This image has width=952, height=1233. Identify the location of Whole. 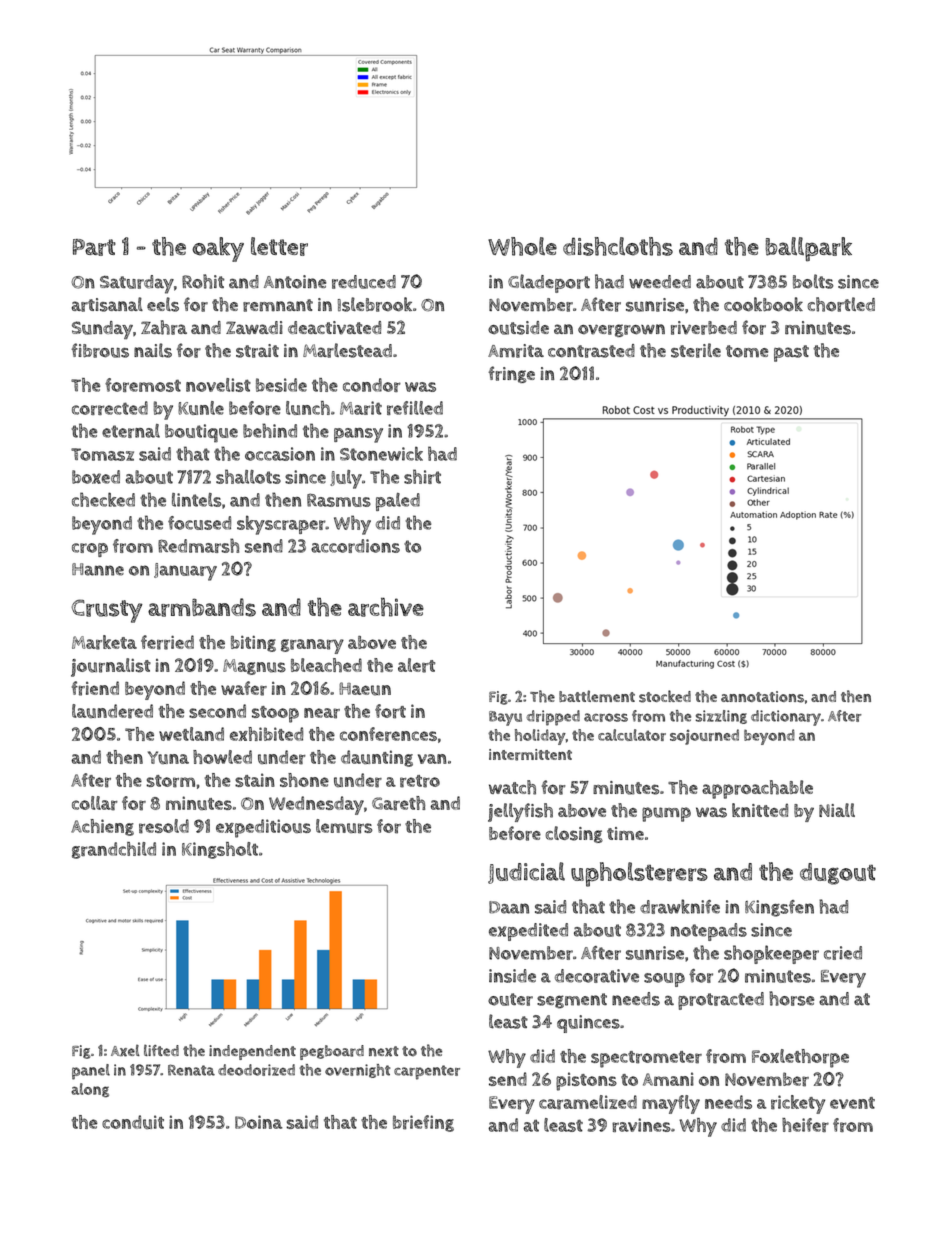
(522, 246).
